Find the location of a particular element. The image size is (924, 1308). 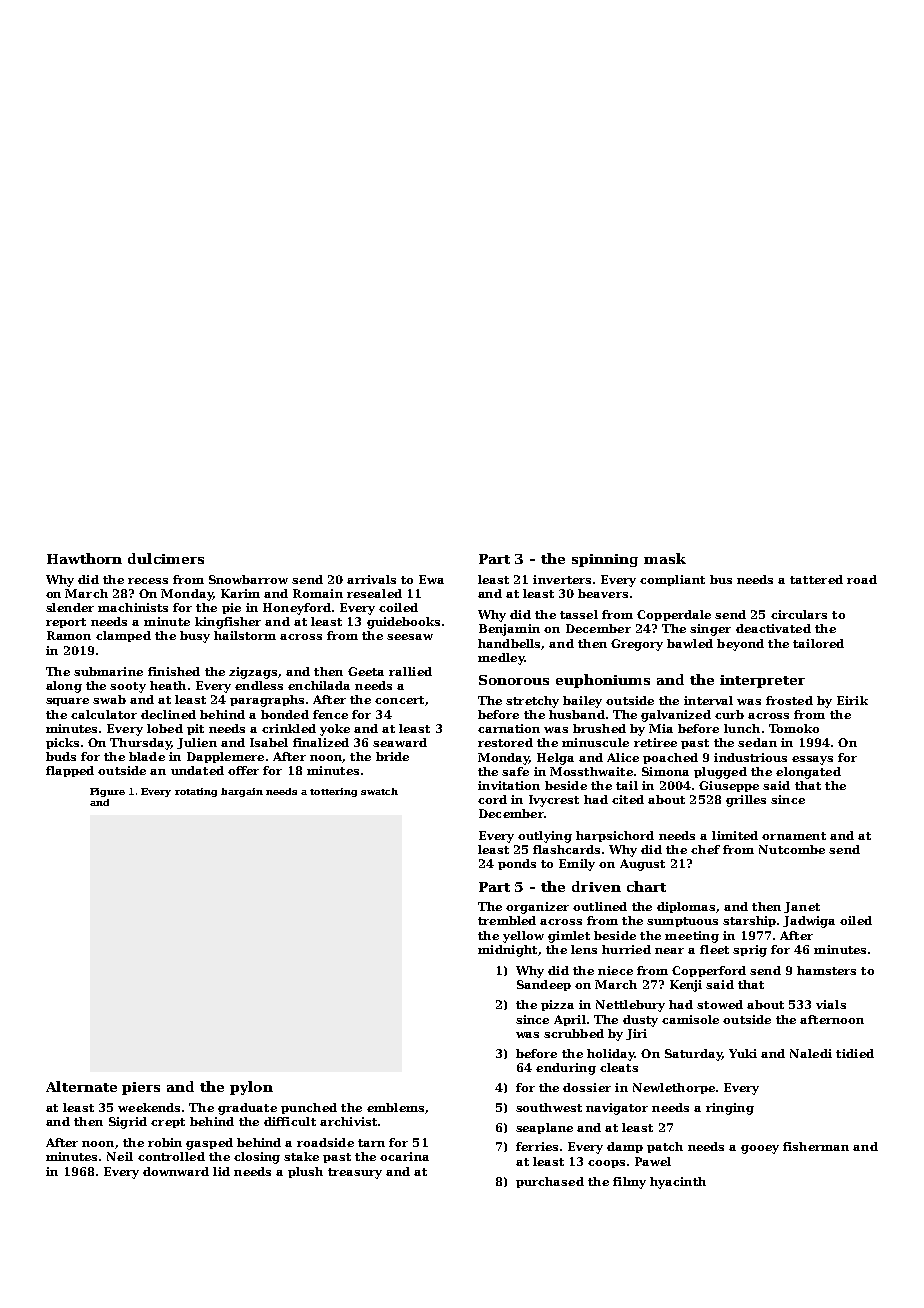

Yuki is located at coordinates (743, 1053).
